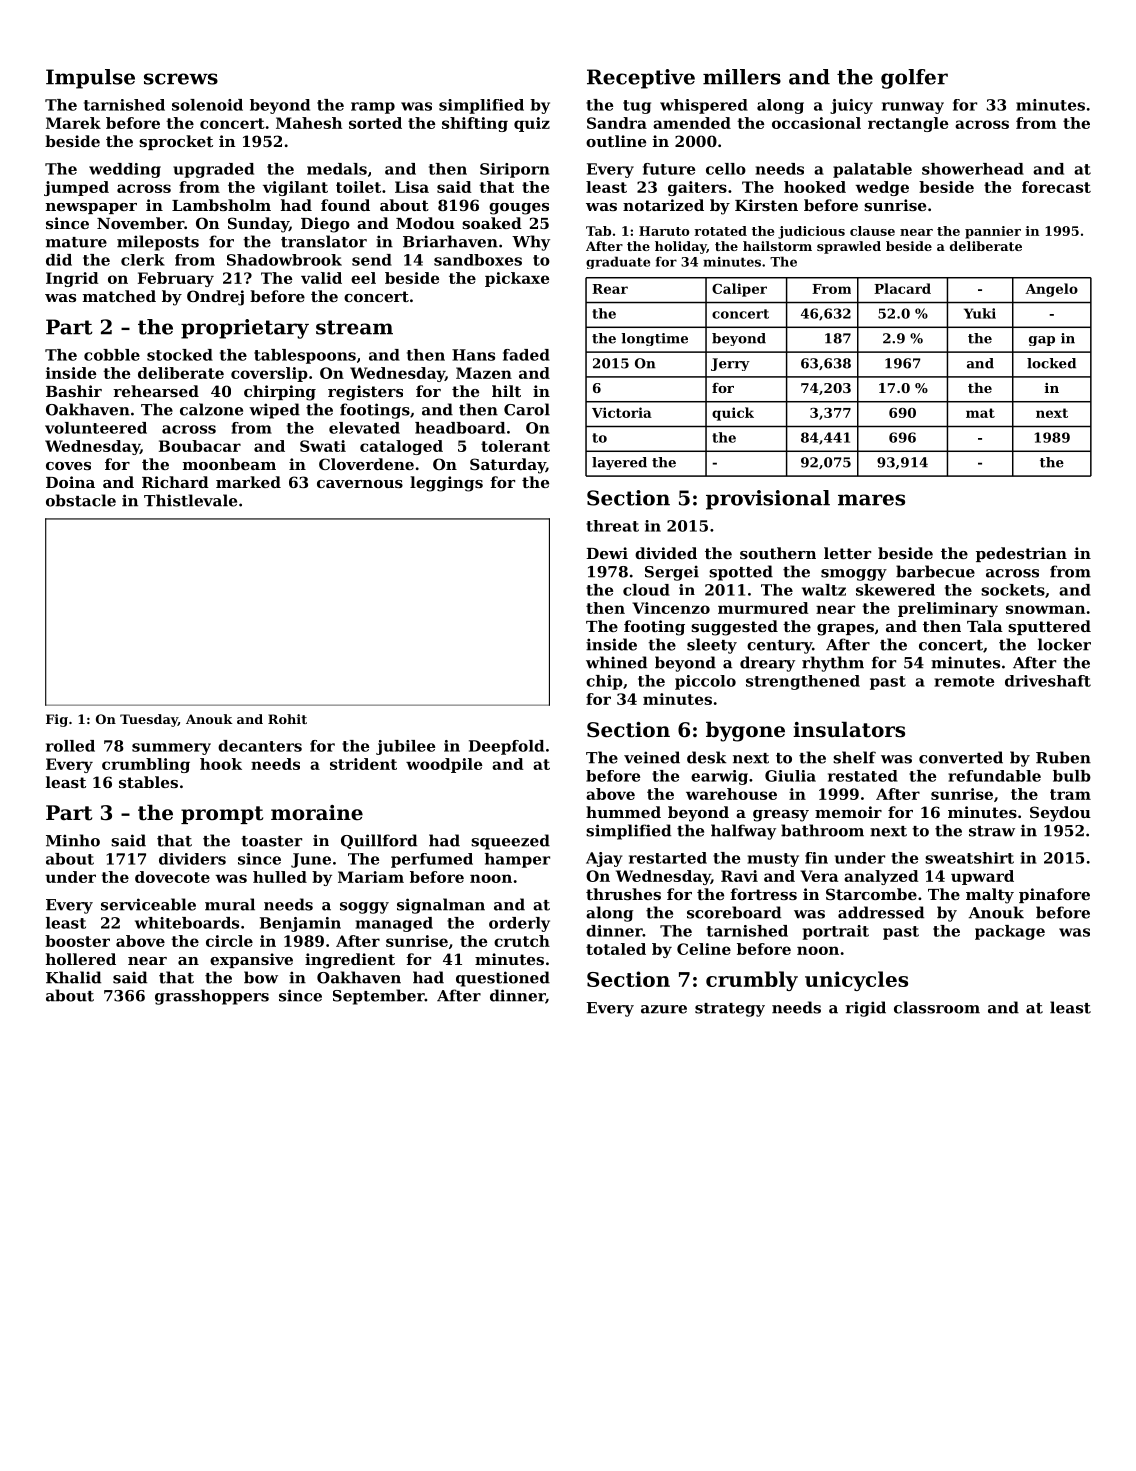 The image size is (1136, 1471). What do you see at coordinates (745, 731) in the screenshot?
I see `bygone` at bounding box center [745, 731].
